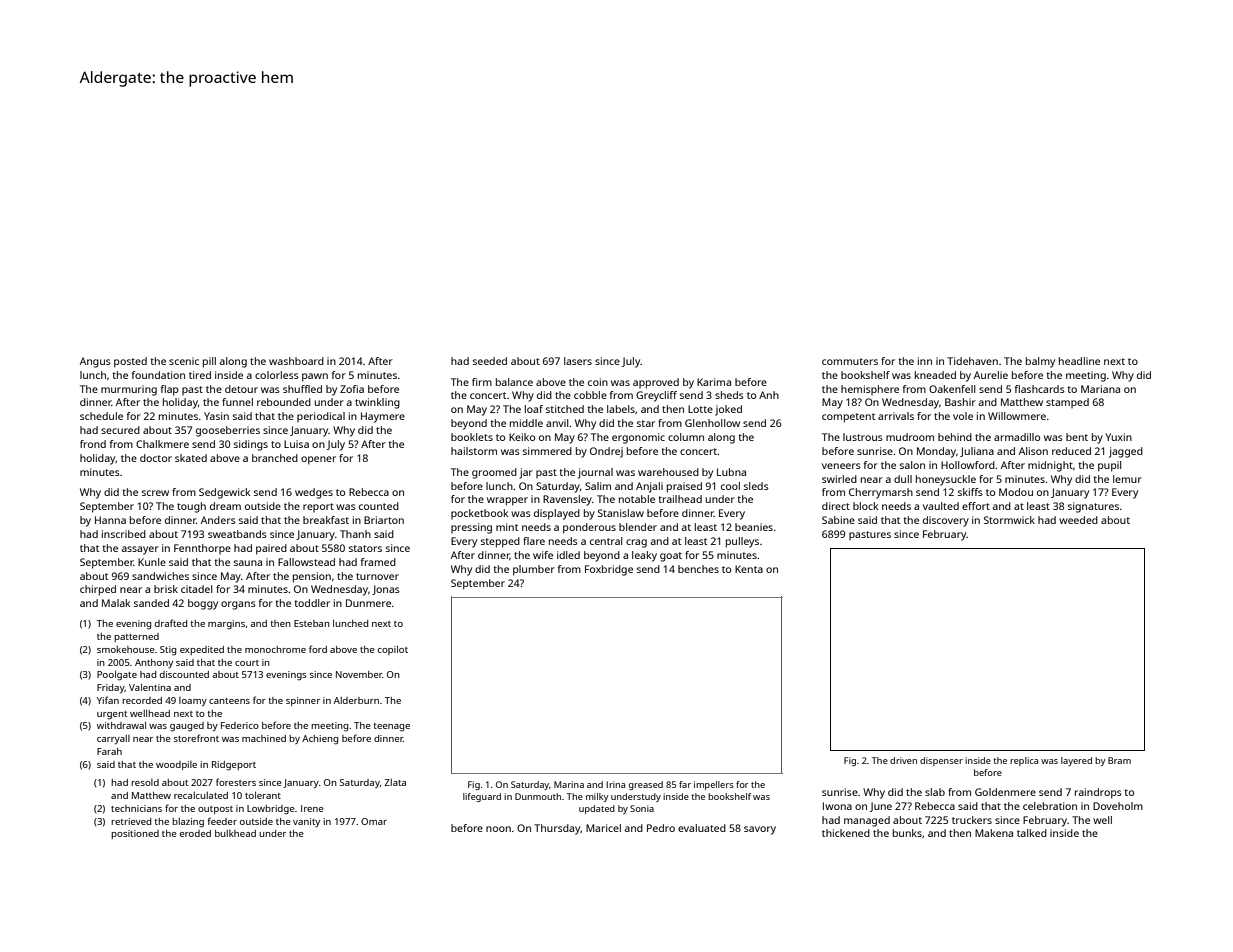  What do you see at coordinates (386, 590) in the screenshot?
I see `Jonas` at bounding box center [386, 590].
